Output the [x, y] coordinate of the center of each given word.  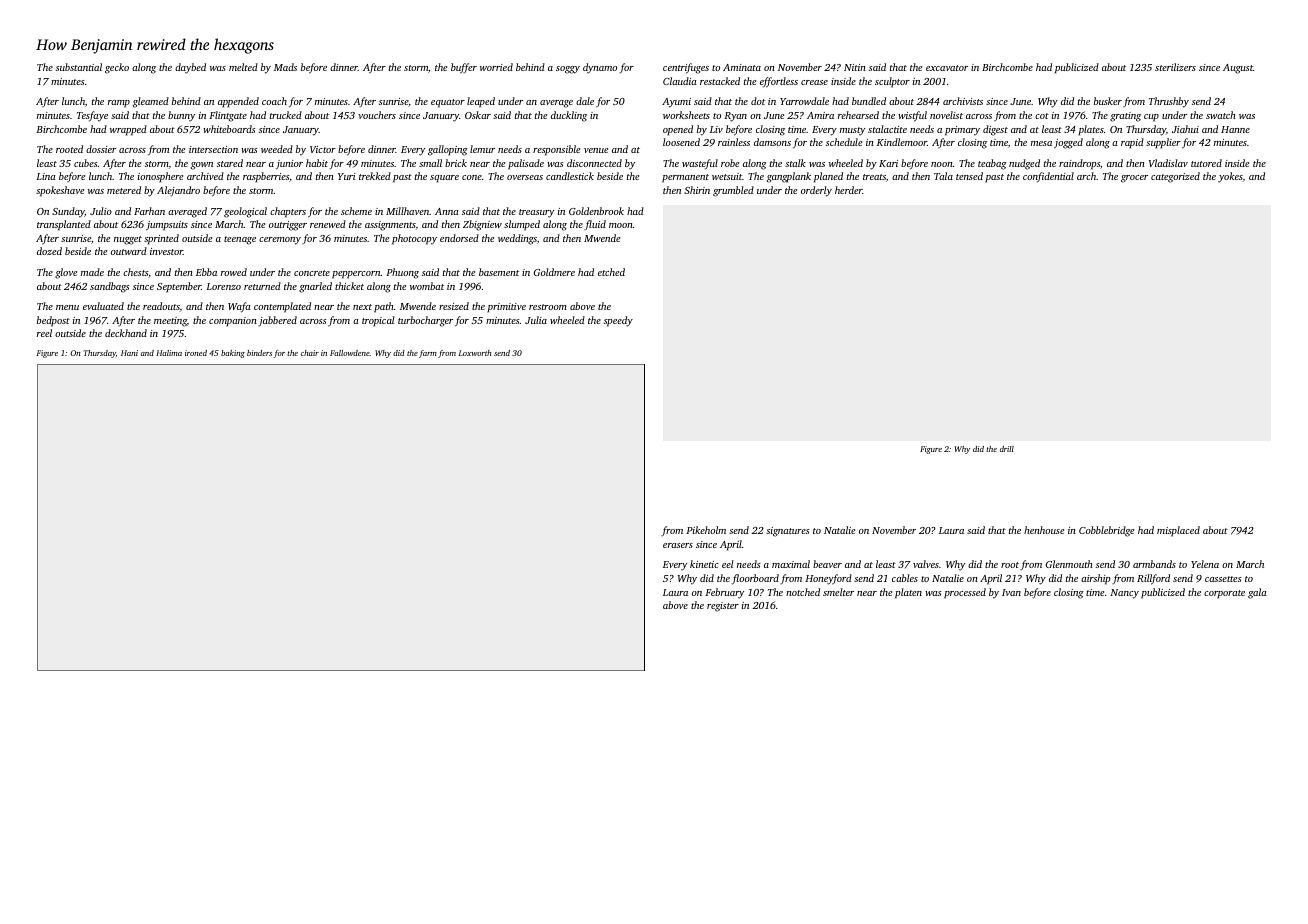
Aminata [742, 67]
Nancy [1124, 594]
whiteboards [229, 129]
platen [908, 593]
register [723, 607]
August [1238, 69]
